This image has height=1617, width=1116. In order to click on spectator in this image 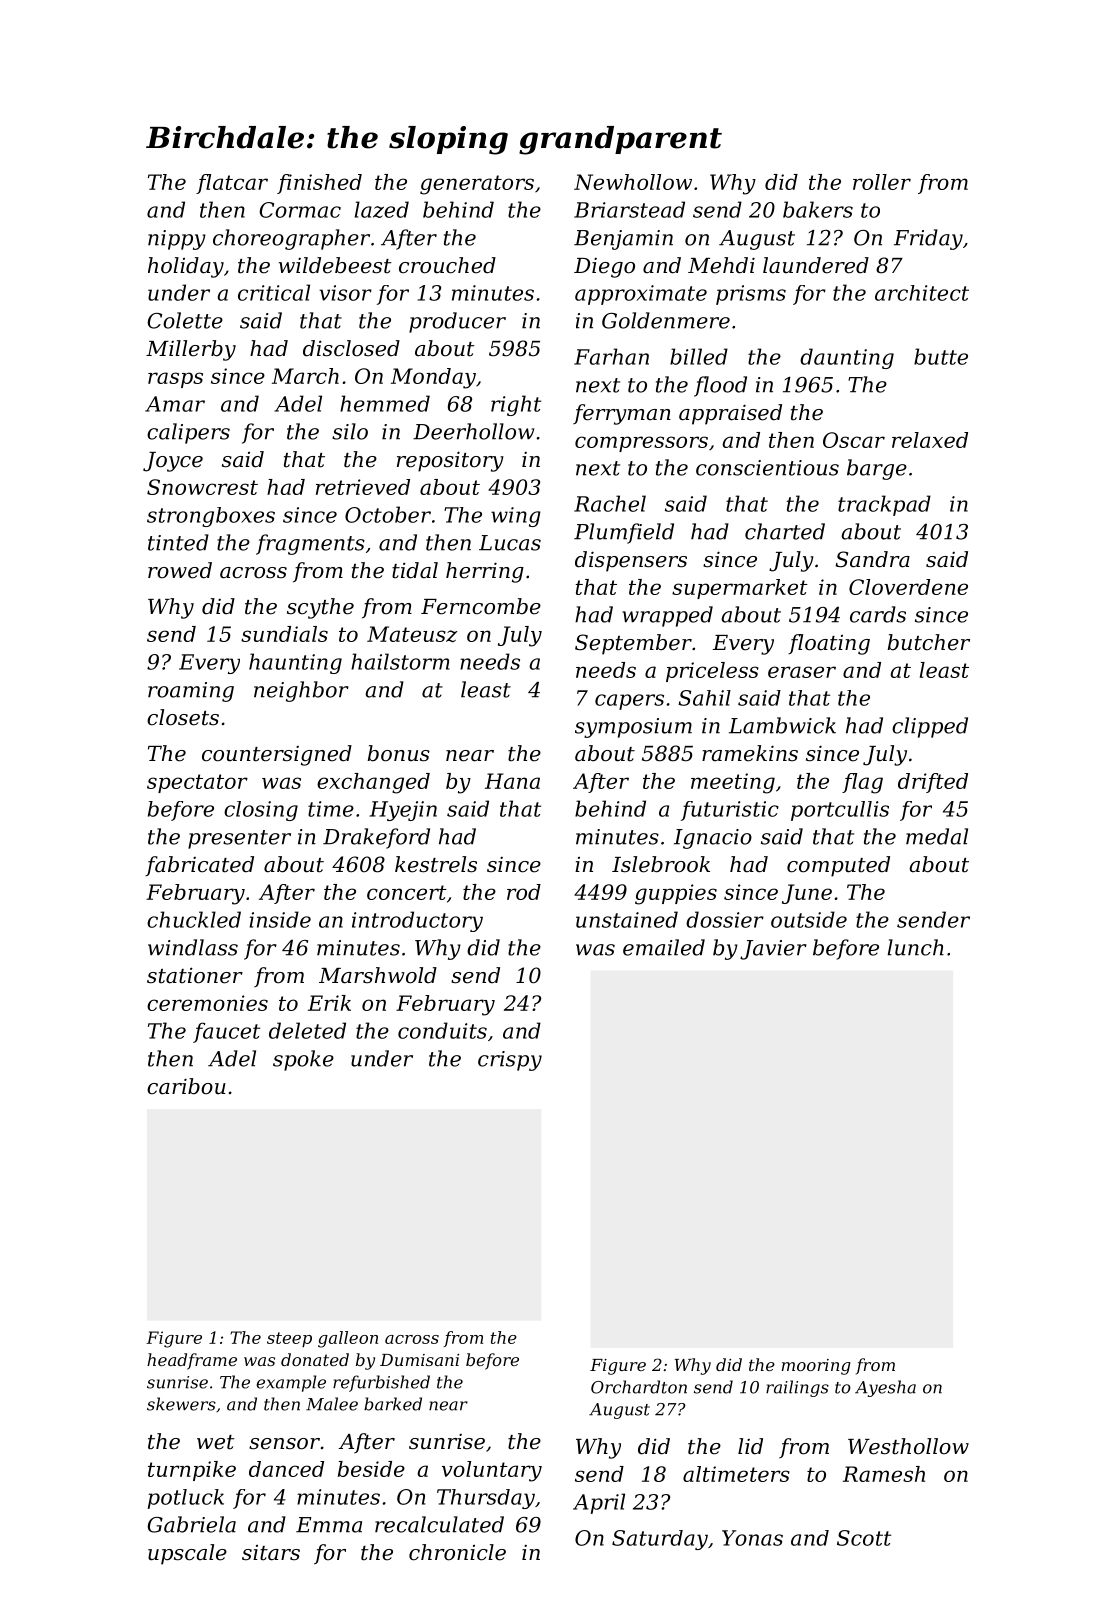, I will do `click(197, 783)`.
